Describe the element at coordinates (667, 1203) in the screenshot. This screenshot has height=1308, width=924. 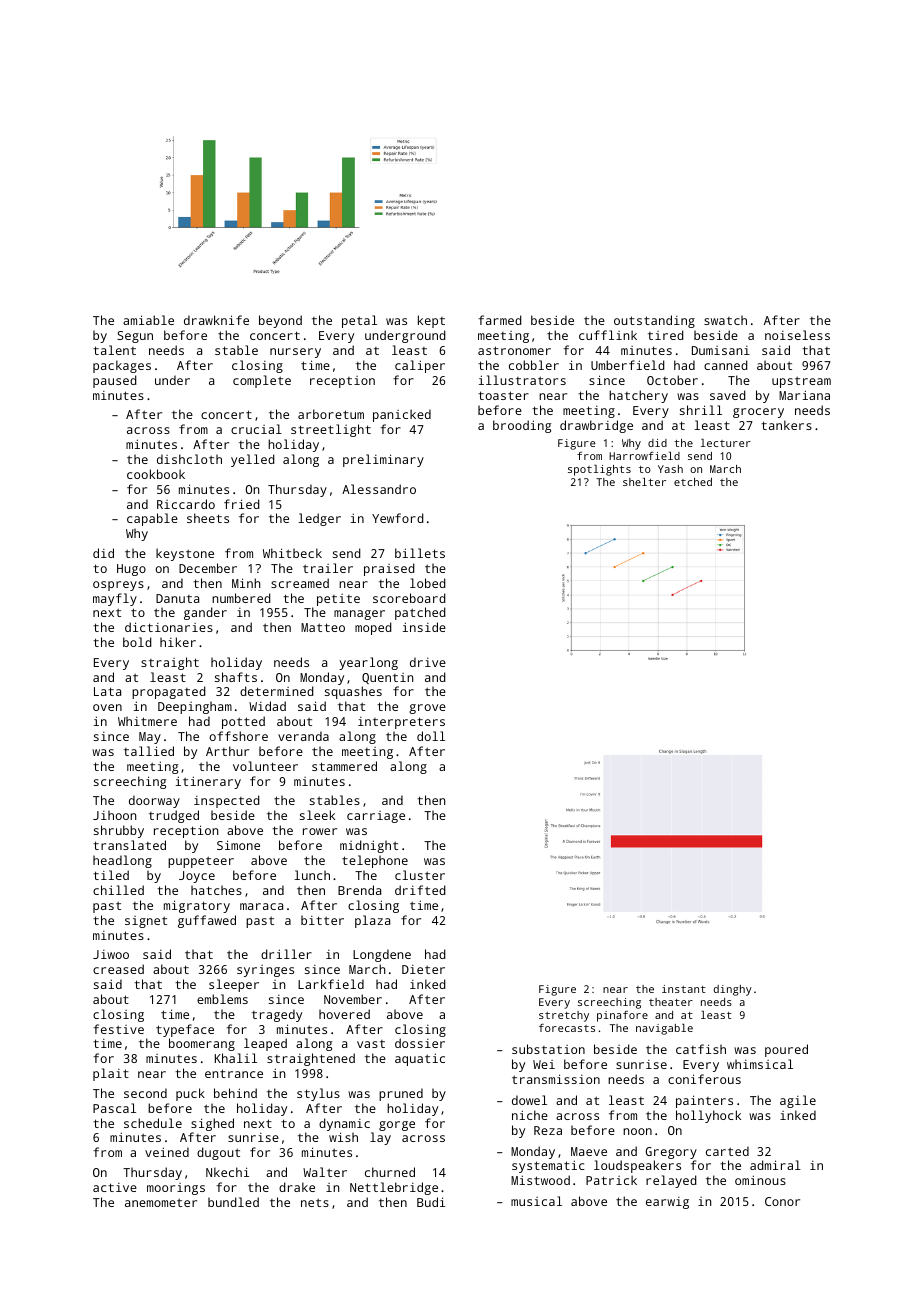
I see `earwig` at that location.
